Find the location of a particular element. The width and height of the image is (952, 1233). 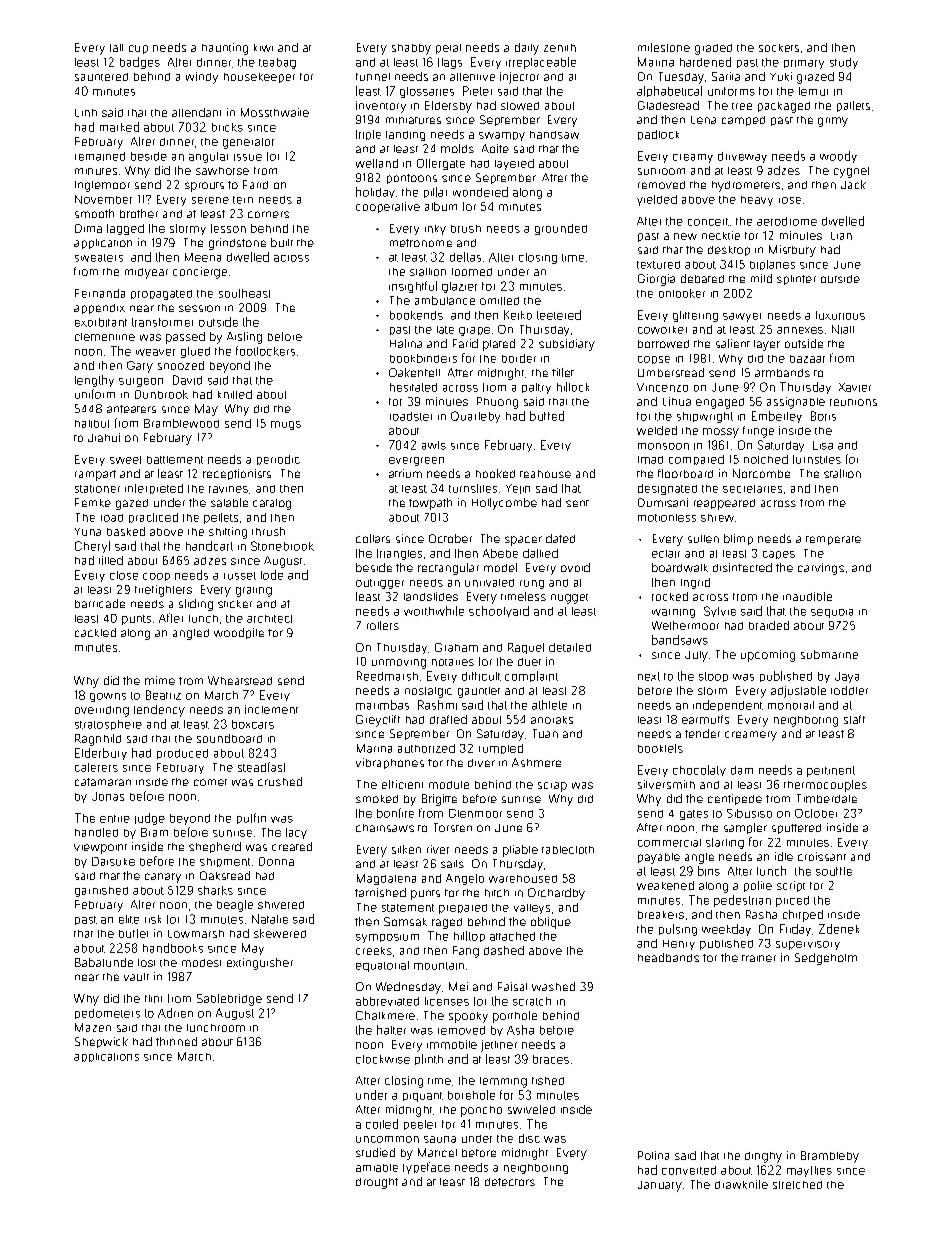

Pieter is located at coordinates (477, 91).
